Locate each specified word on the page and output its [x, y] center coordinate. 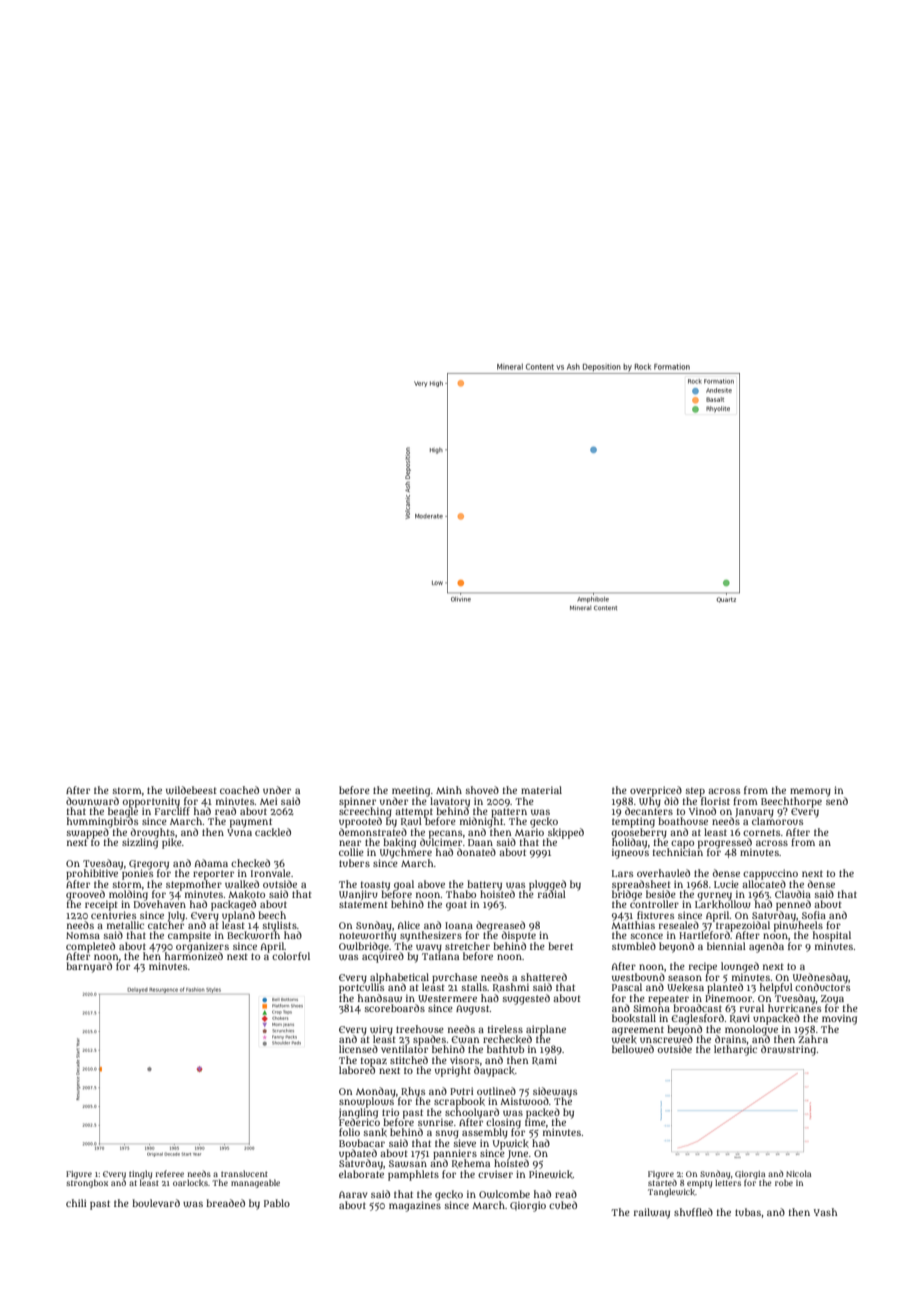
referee [169, 1173]
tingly [140, 1174]
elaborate [361, 1174]
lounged [740, 967]
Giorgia [750, 1175]
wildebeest [191, 790]
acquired [383, 957]
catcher [166, 925]
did [671, 801]
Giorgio [528, 1206]
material [541, 790]
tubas [748, 1212]
